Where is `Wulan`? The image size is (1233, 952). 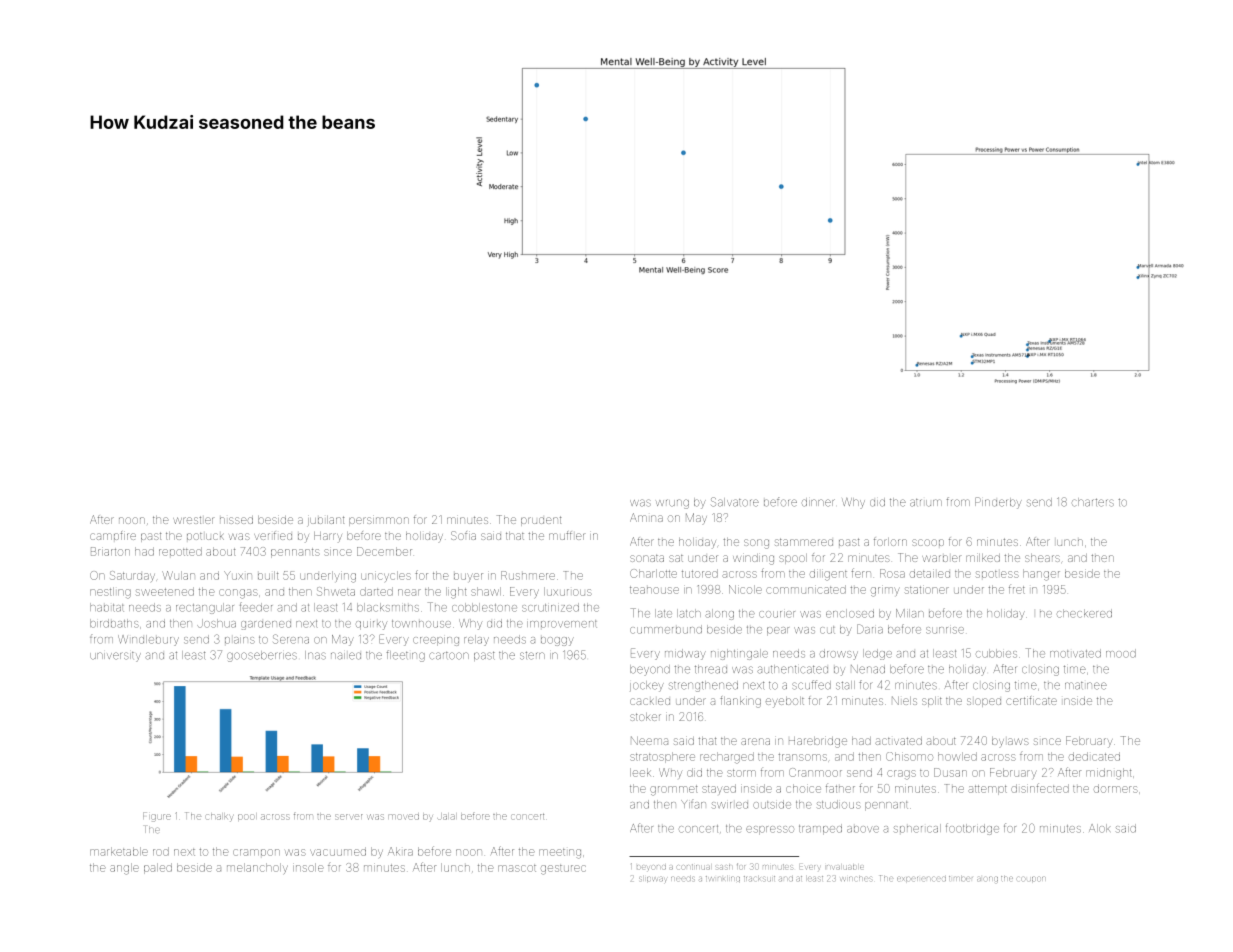
Wulan is located at coordinates (178, 575).
